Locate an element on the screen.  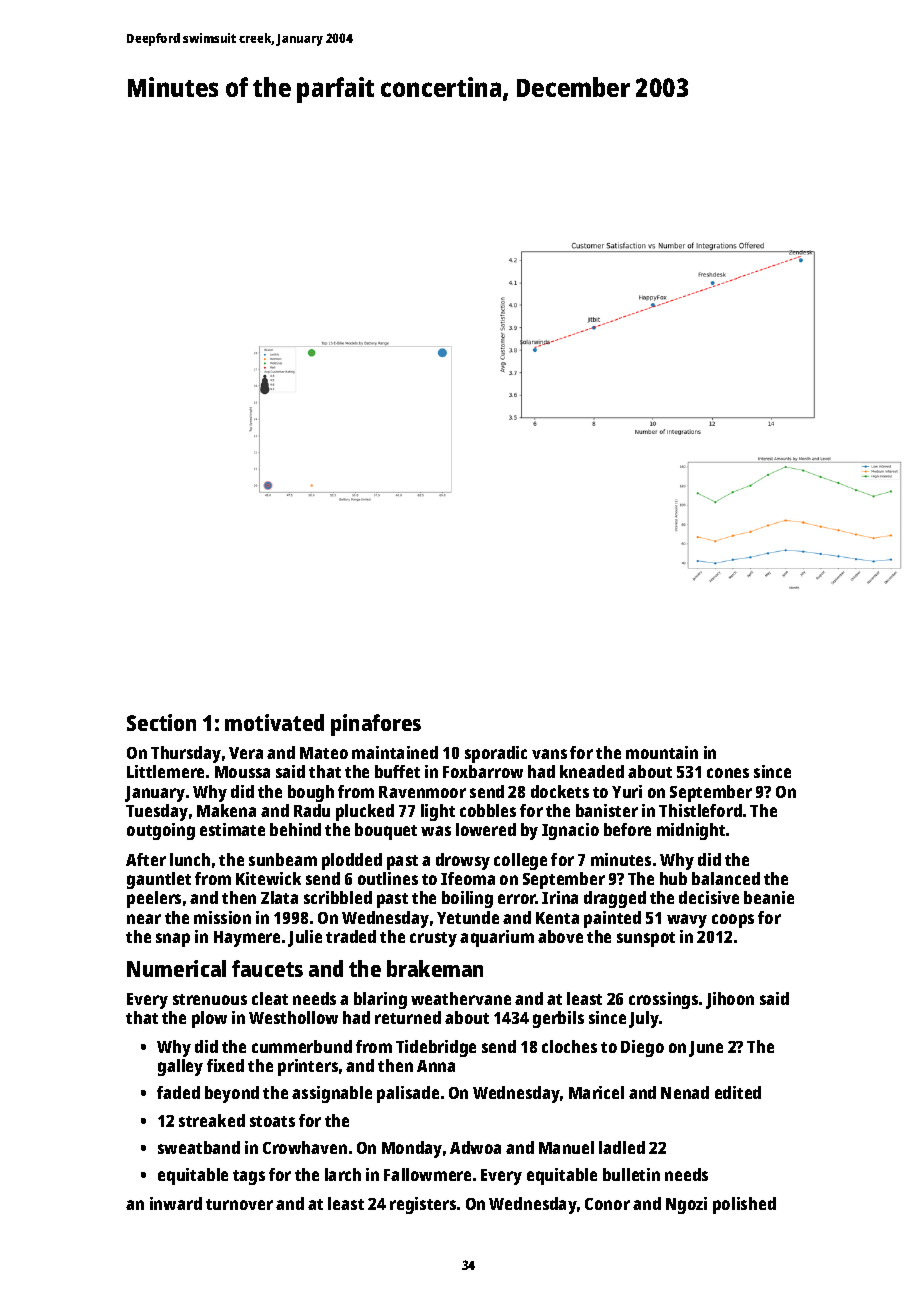
college is located at coordinates (520, 861).
